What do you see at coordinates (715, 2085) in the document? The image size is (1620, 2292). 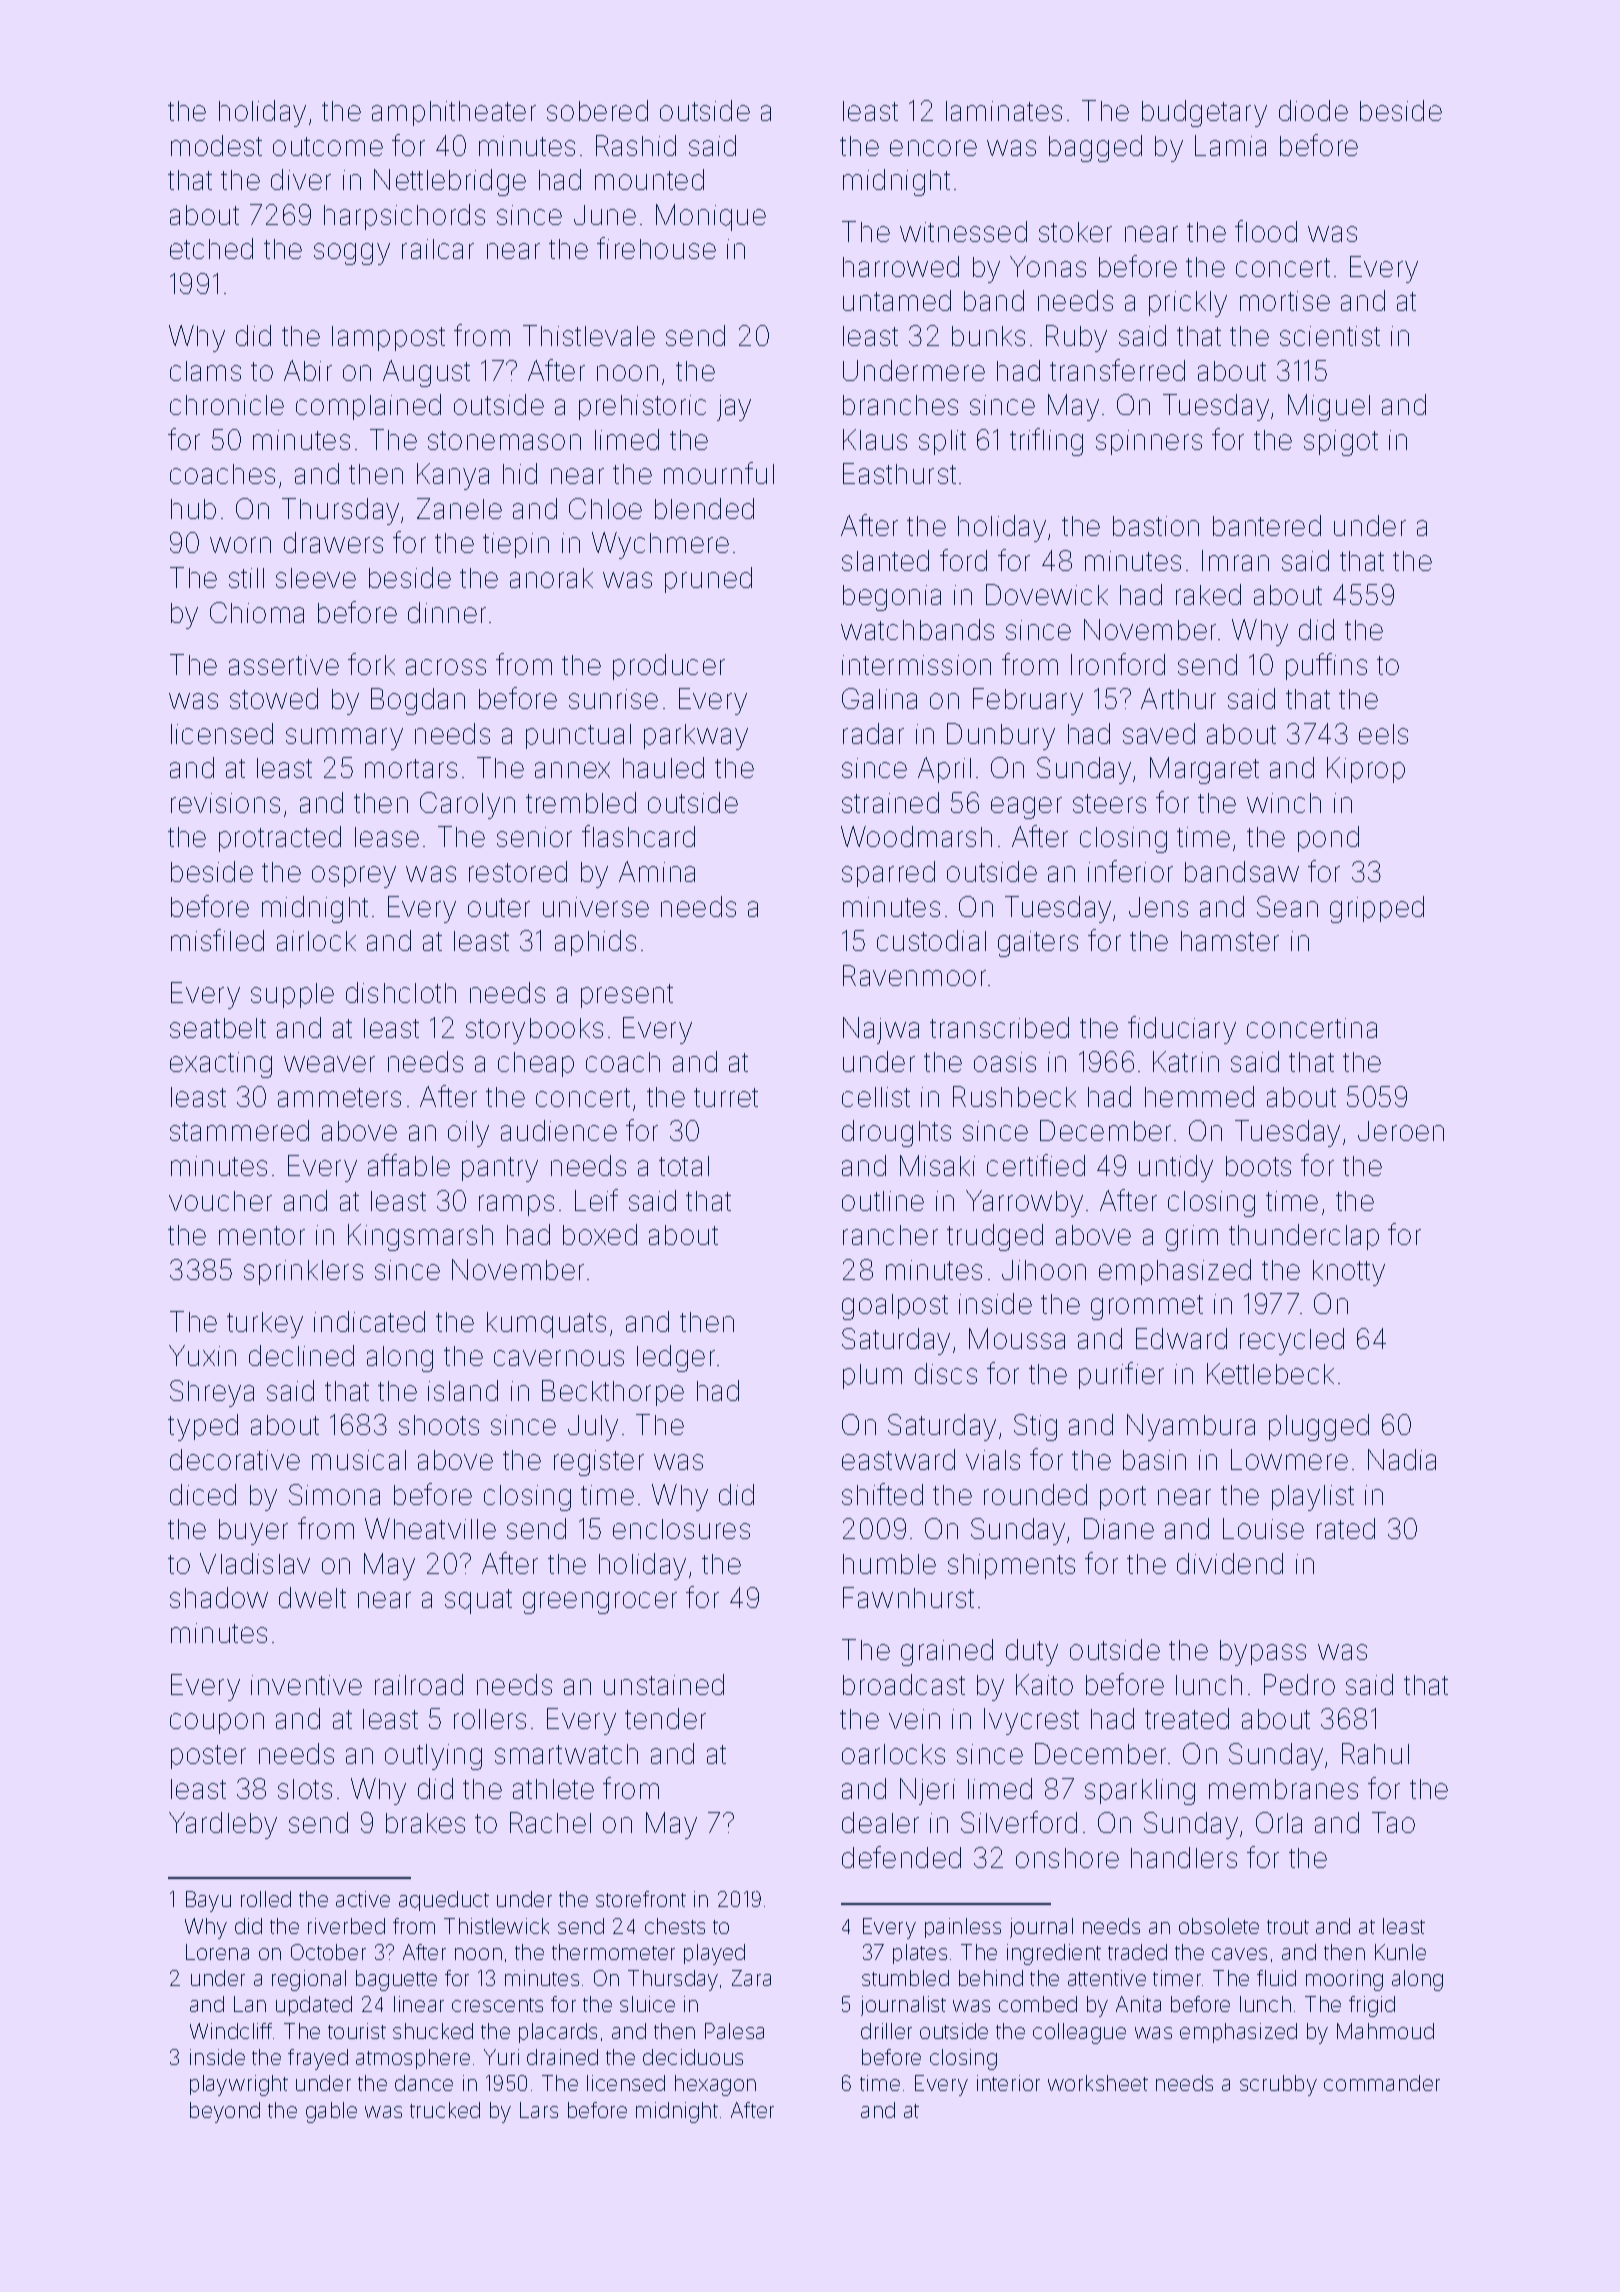 I see `hexagon` at bounding box center [715, 2085].
